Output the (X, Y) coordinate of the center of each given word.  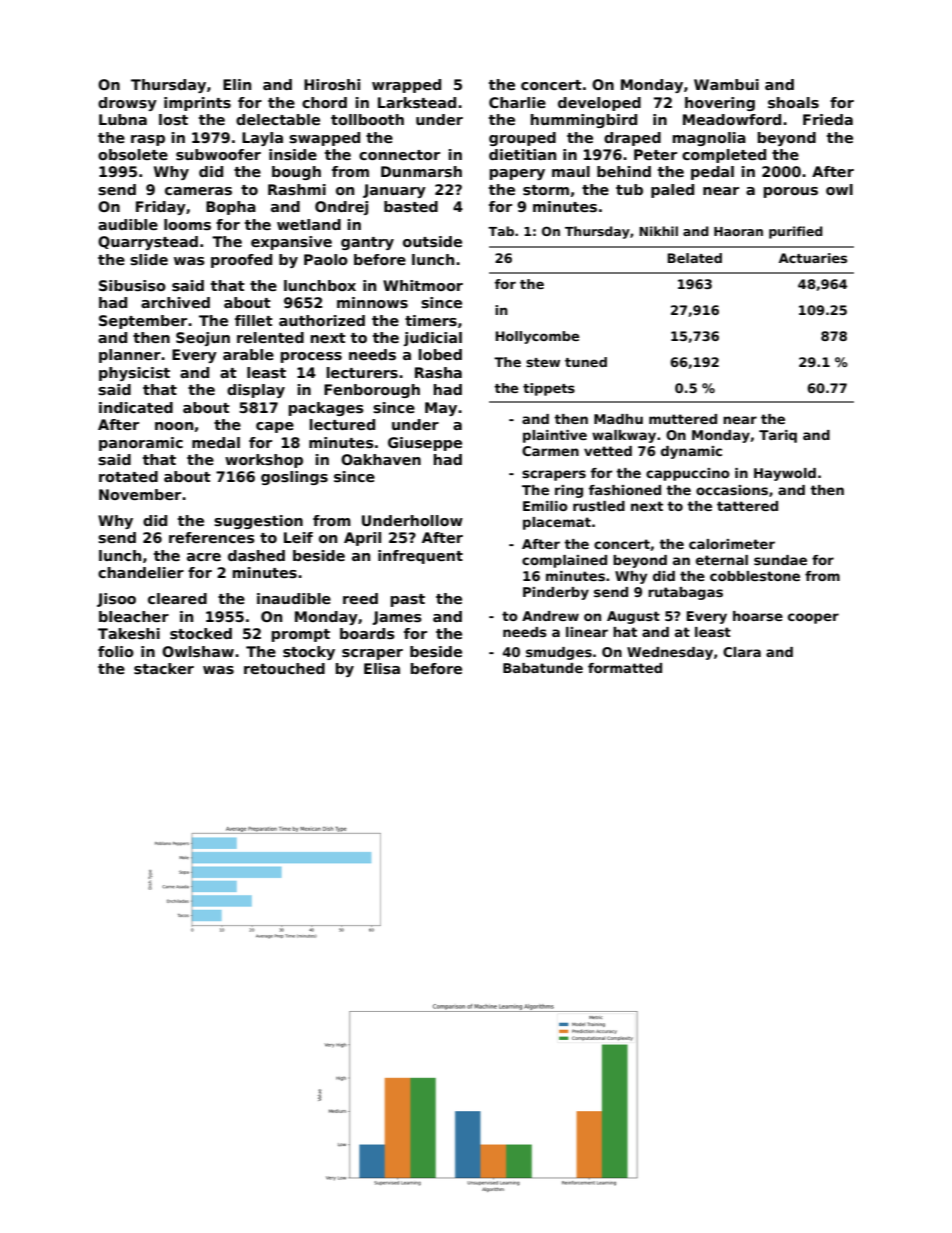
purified (796, 232)
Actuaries (813, 258)
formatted (625, 668)
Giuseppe (425, 444)
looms (187, 224)
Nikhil (658, 231)
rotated (128, 476)
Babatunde (543, 668)
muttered (683, 419)
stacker (164, 668)
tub (629, 189)
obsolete (133, 154)
